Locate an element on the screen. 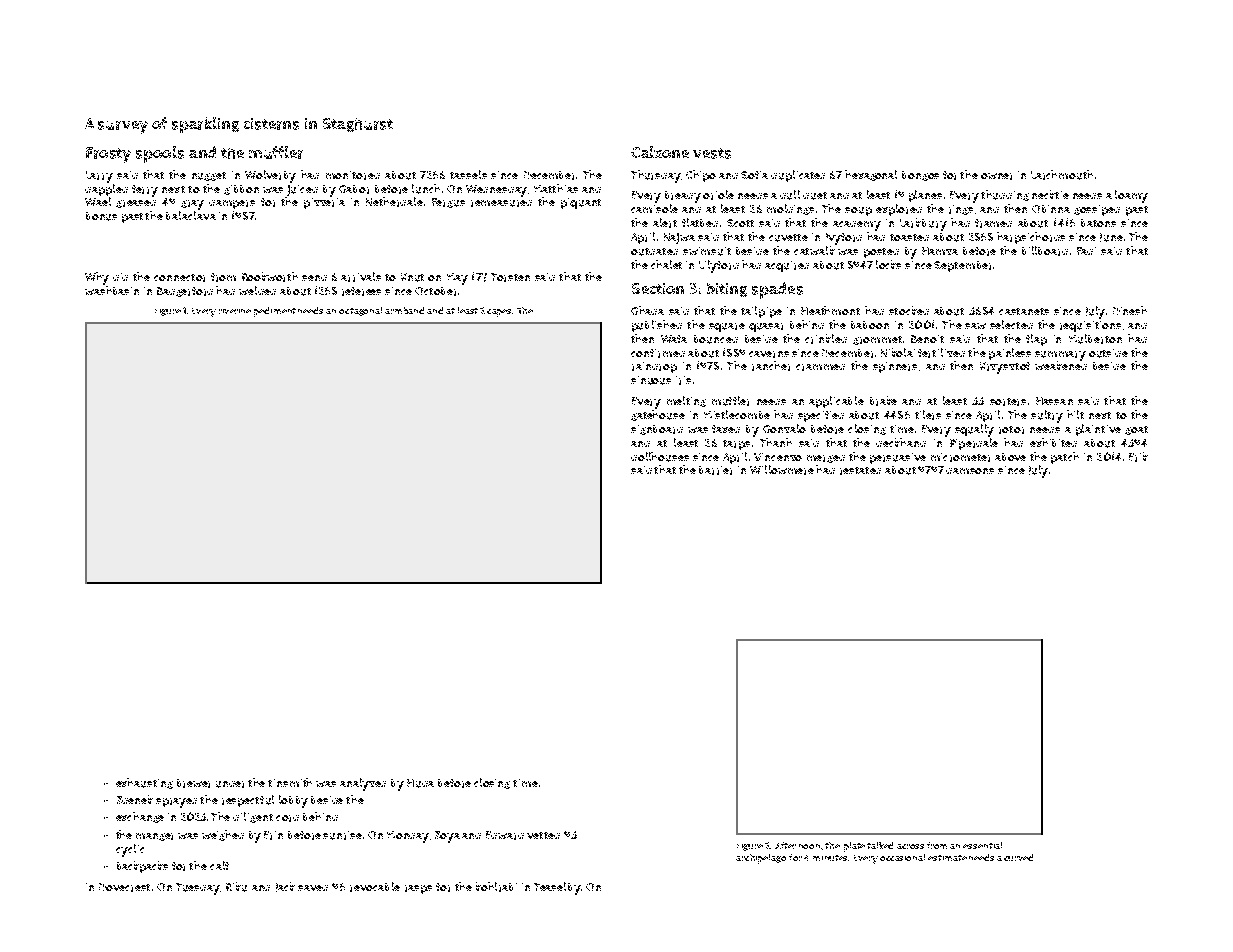 The image size is (1233, 952). September is located at coordinates (962, 266).
